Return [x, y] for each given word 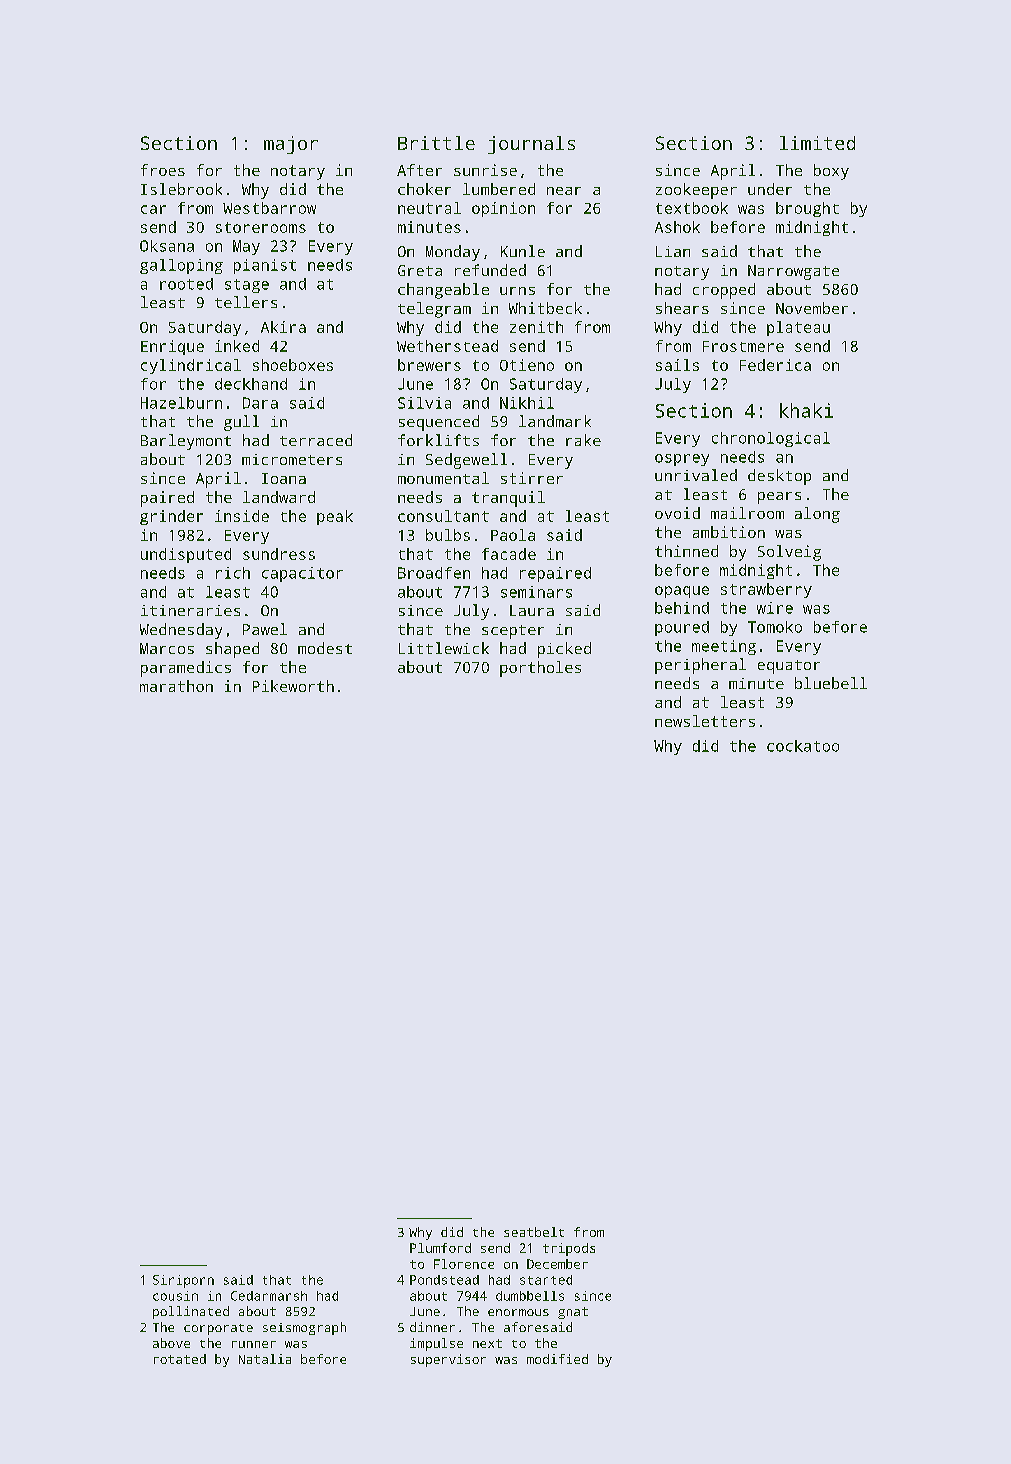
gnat [573, 1313]
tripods [569, 1249]
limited [817, 143]
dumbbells [530, 1296]
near [564, 191]
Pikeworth [293, 686]
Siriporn [183, 1281]
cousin [175, 1296]
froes [163, 170]
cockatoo [803, 746]
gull [241, 423]
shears [682, 308]
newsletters [705, 721]
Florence [464, 1264]
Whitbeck [545, 308]
